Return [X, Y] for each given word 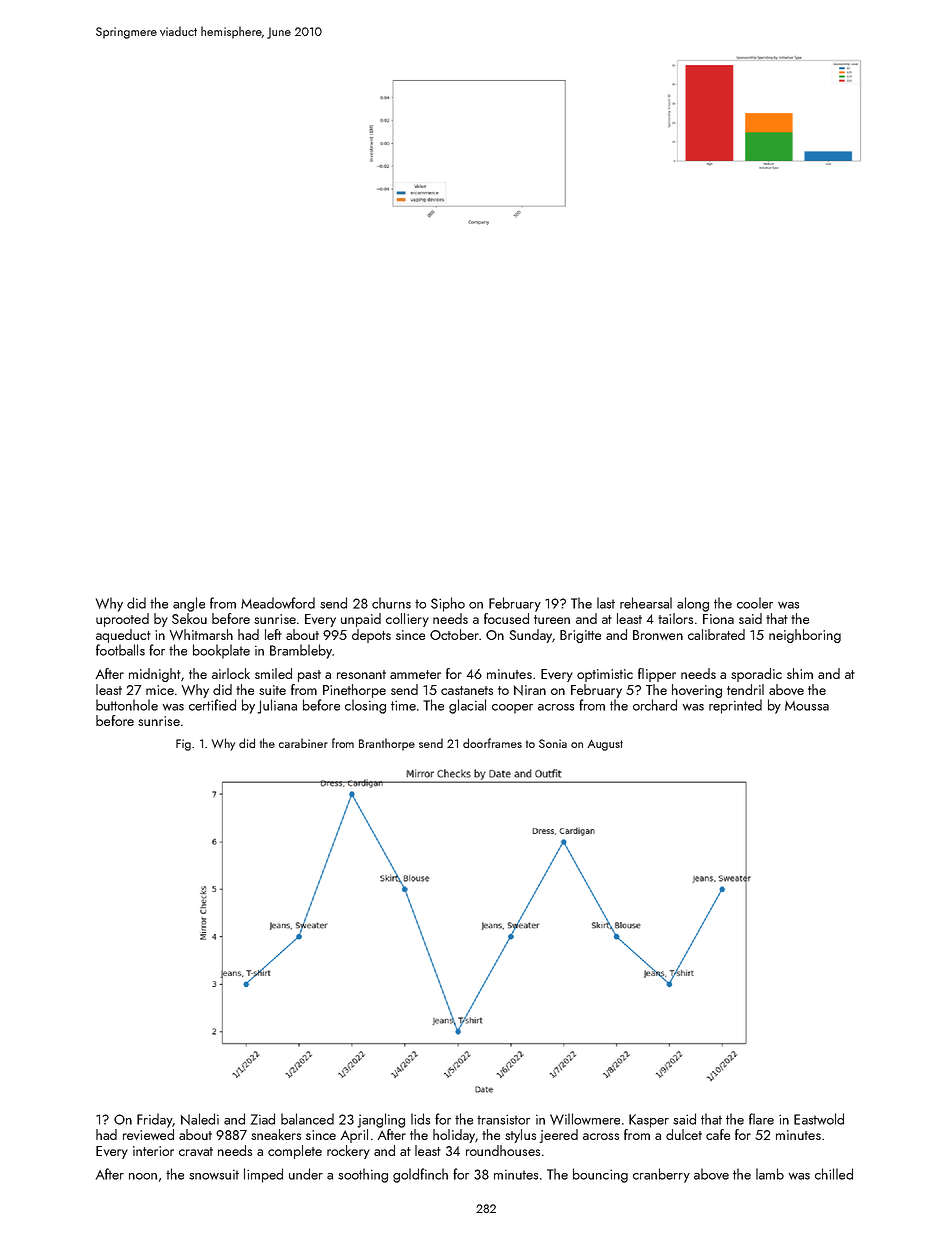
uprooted [122, 620]
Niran [530, 690]
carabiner [303, 743]
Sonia [553, 743]
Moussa [807, 706]
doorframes [492, 743]
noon [143, 1176]
